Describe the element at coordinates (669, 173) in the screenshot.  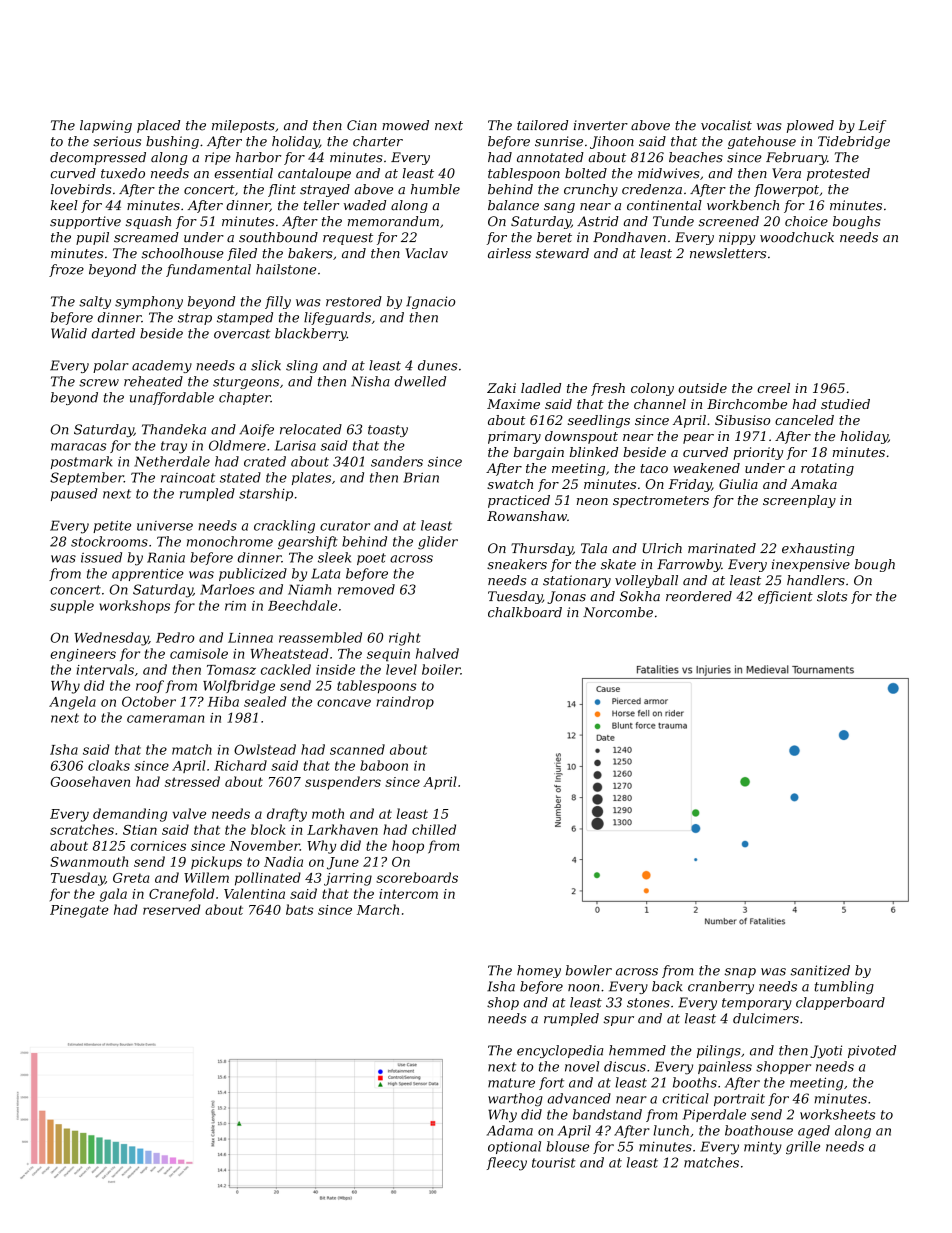
I see `midwives` at that location.
